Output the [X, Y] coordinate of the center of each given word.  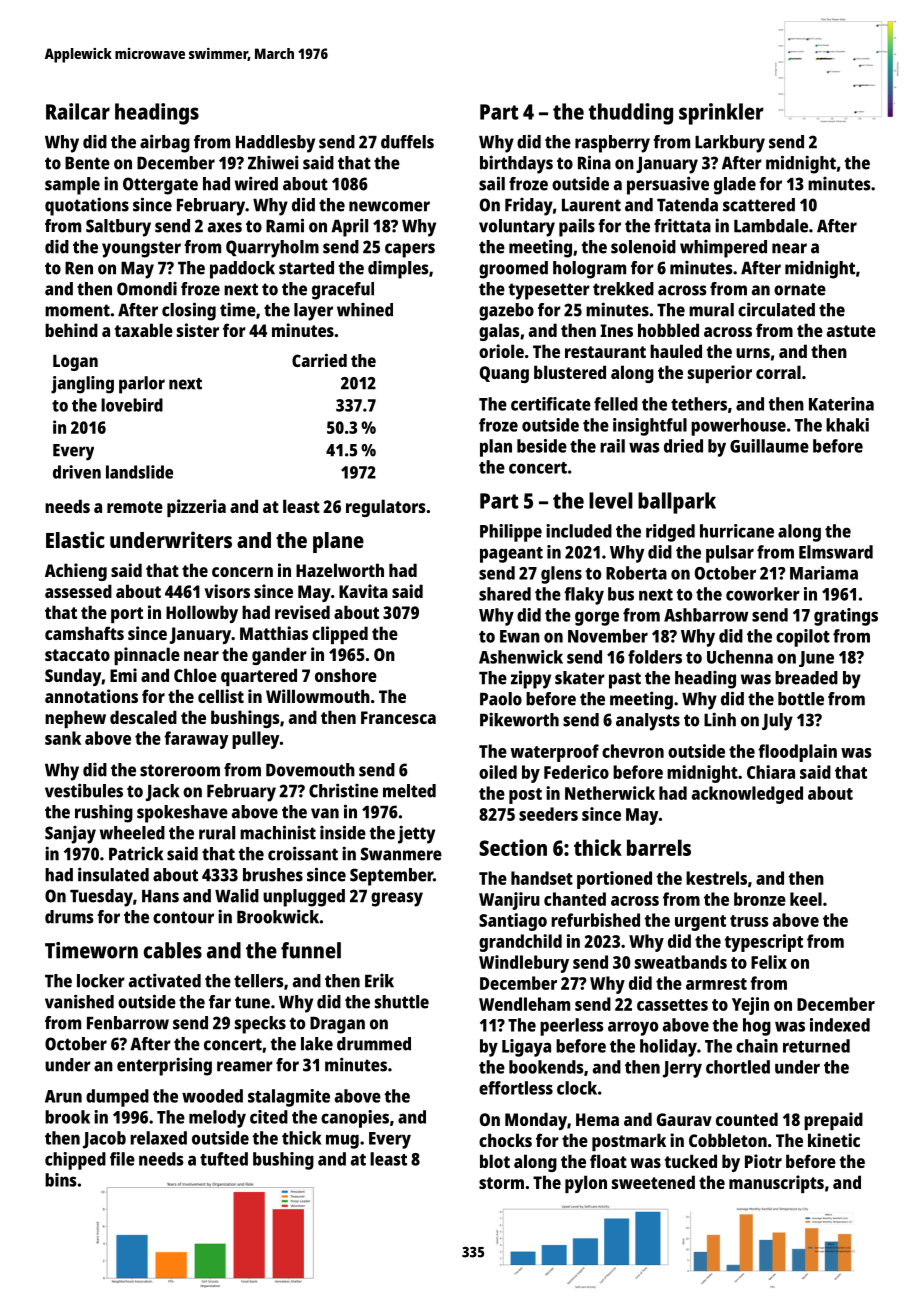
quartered [259, 677]
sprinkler [721, 114]
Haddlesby [275, 144]
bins [61, 1180]
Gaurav [684, 1119]
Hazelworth [340, 570]
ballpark [677, 503]
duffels [407, 142]
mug [342, 1141]
